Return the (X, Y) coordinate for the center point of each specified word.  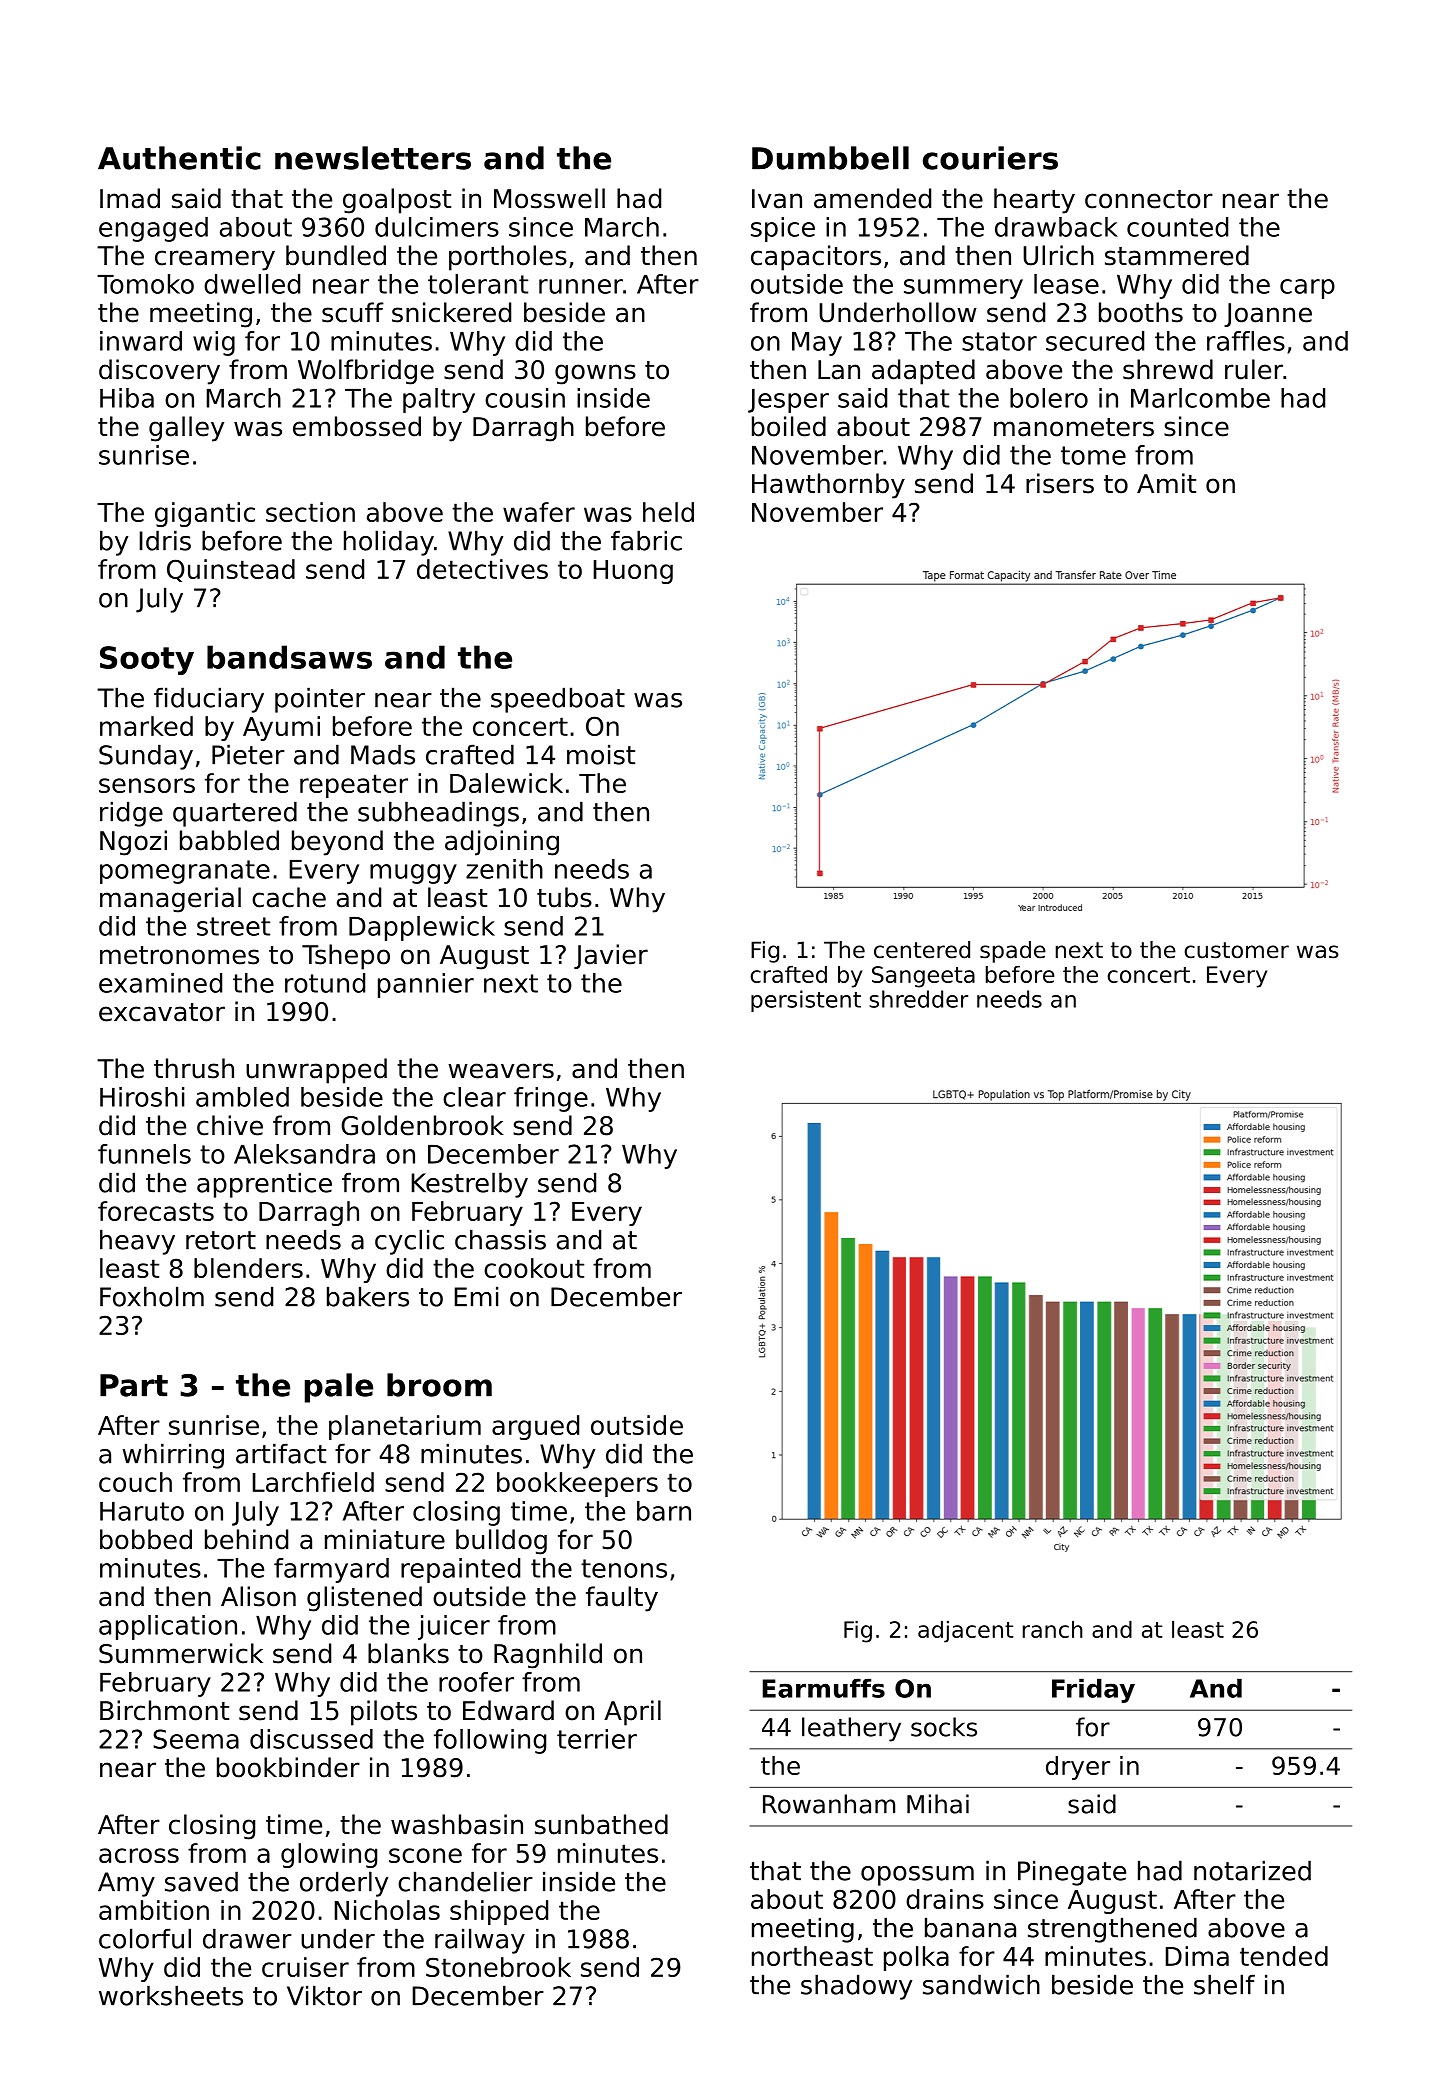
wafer (539, 512)
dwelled (252, 284)
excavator (162, 1012)
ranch (1053, 1629)
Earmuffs (824, 1688)
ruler (1254, 369)
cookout (534, 1268)
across (139, 1855)
